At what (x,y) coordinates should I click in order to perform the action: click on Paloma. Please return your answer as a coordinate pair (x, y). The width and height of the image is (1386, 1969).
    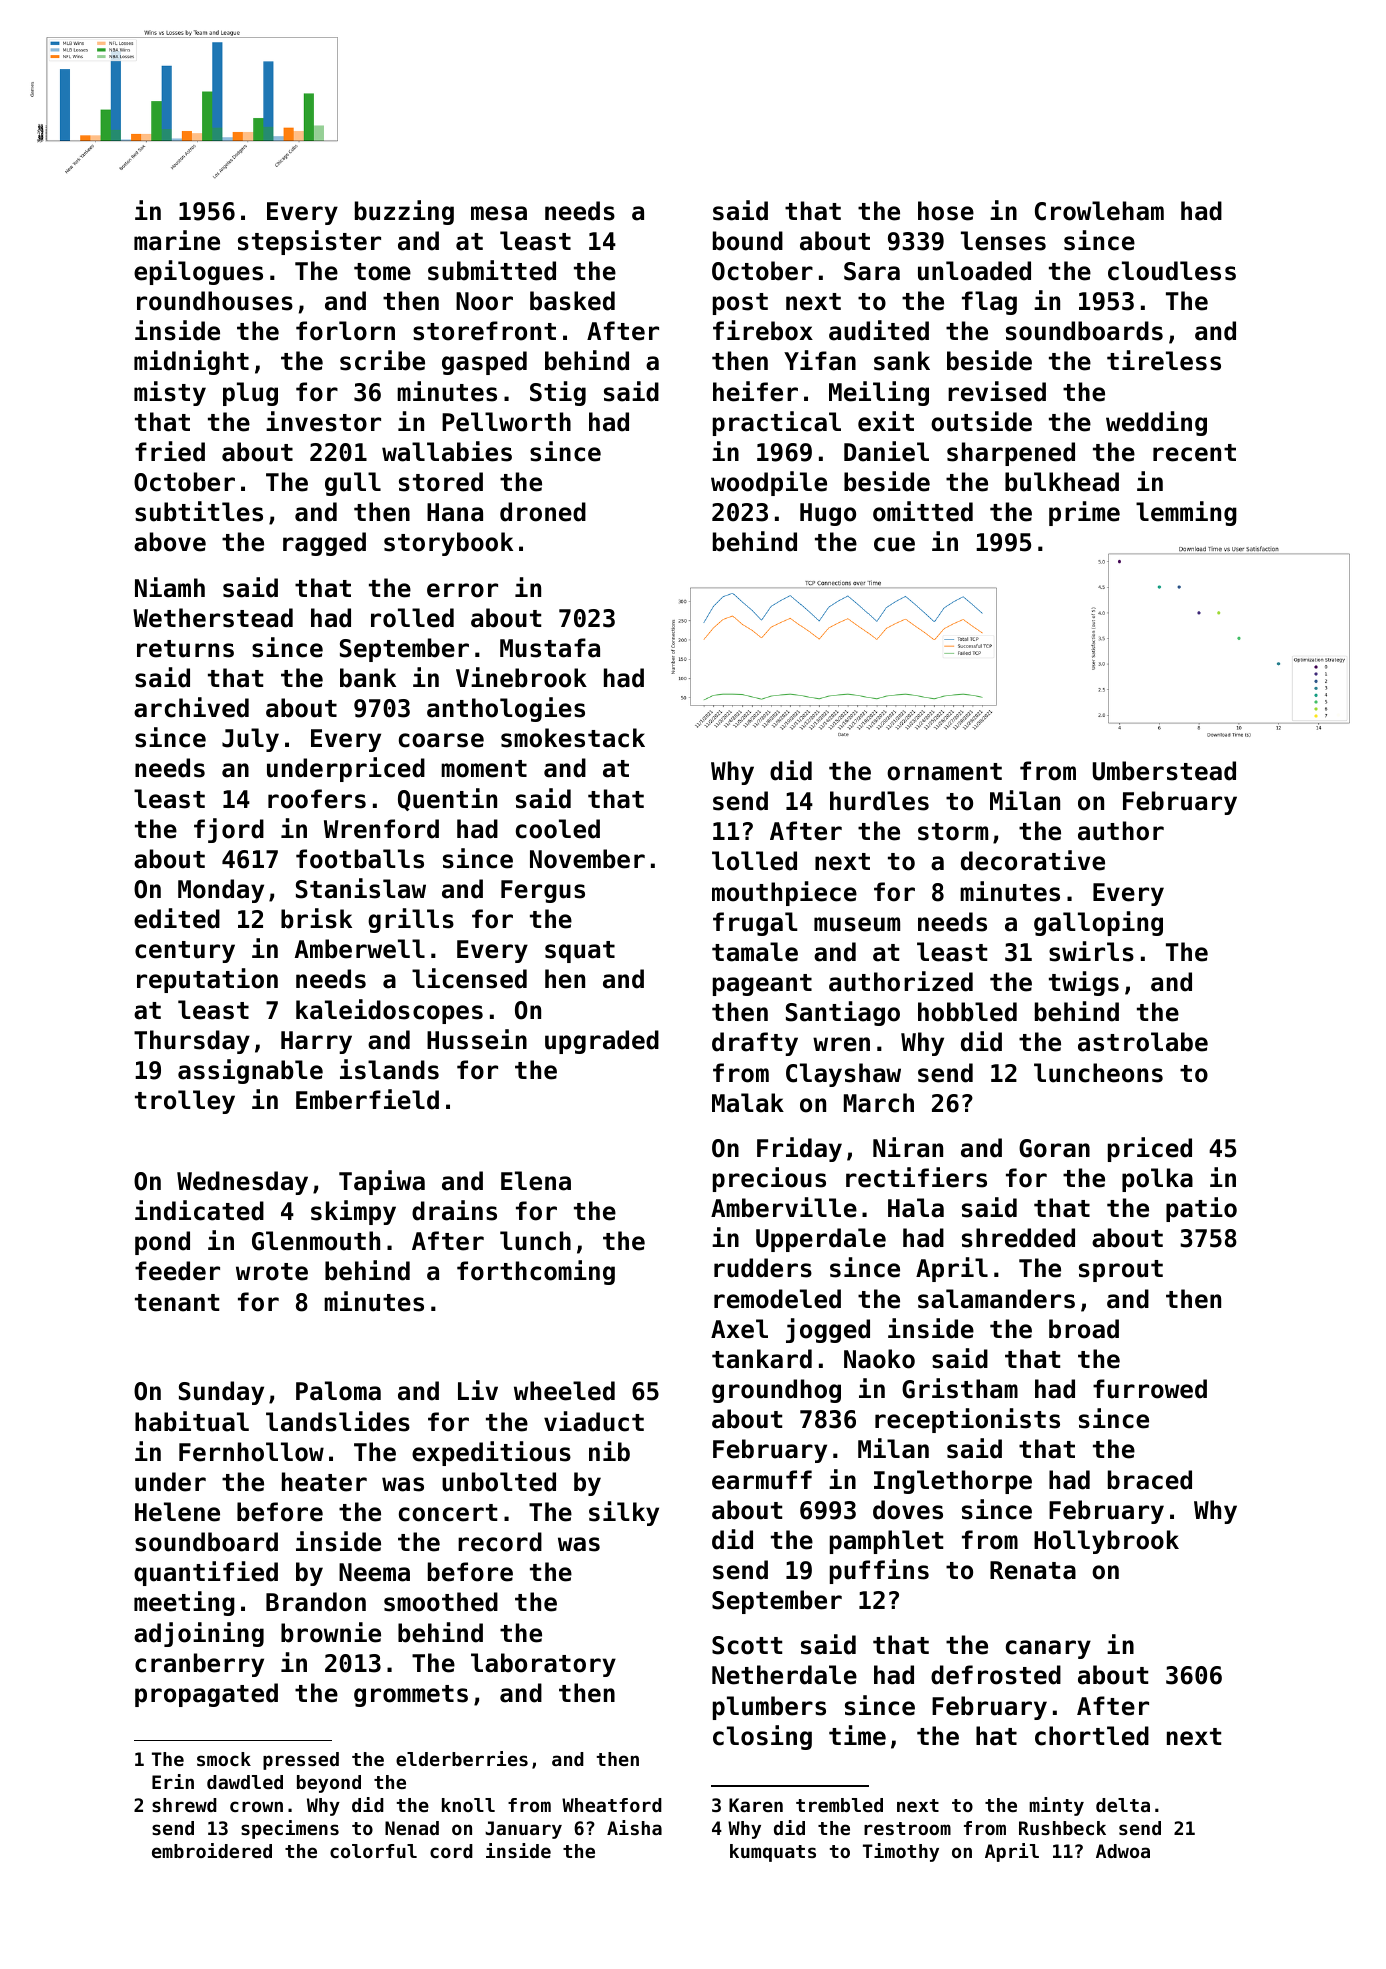
    Looking at the image, I should click on (338, 1391).
